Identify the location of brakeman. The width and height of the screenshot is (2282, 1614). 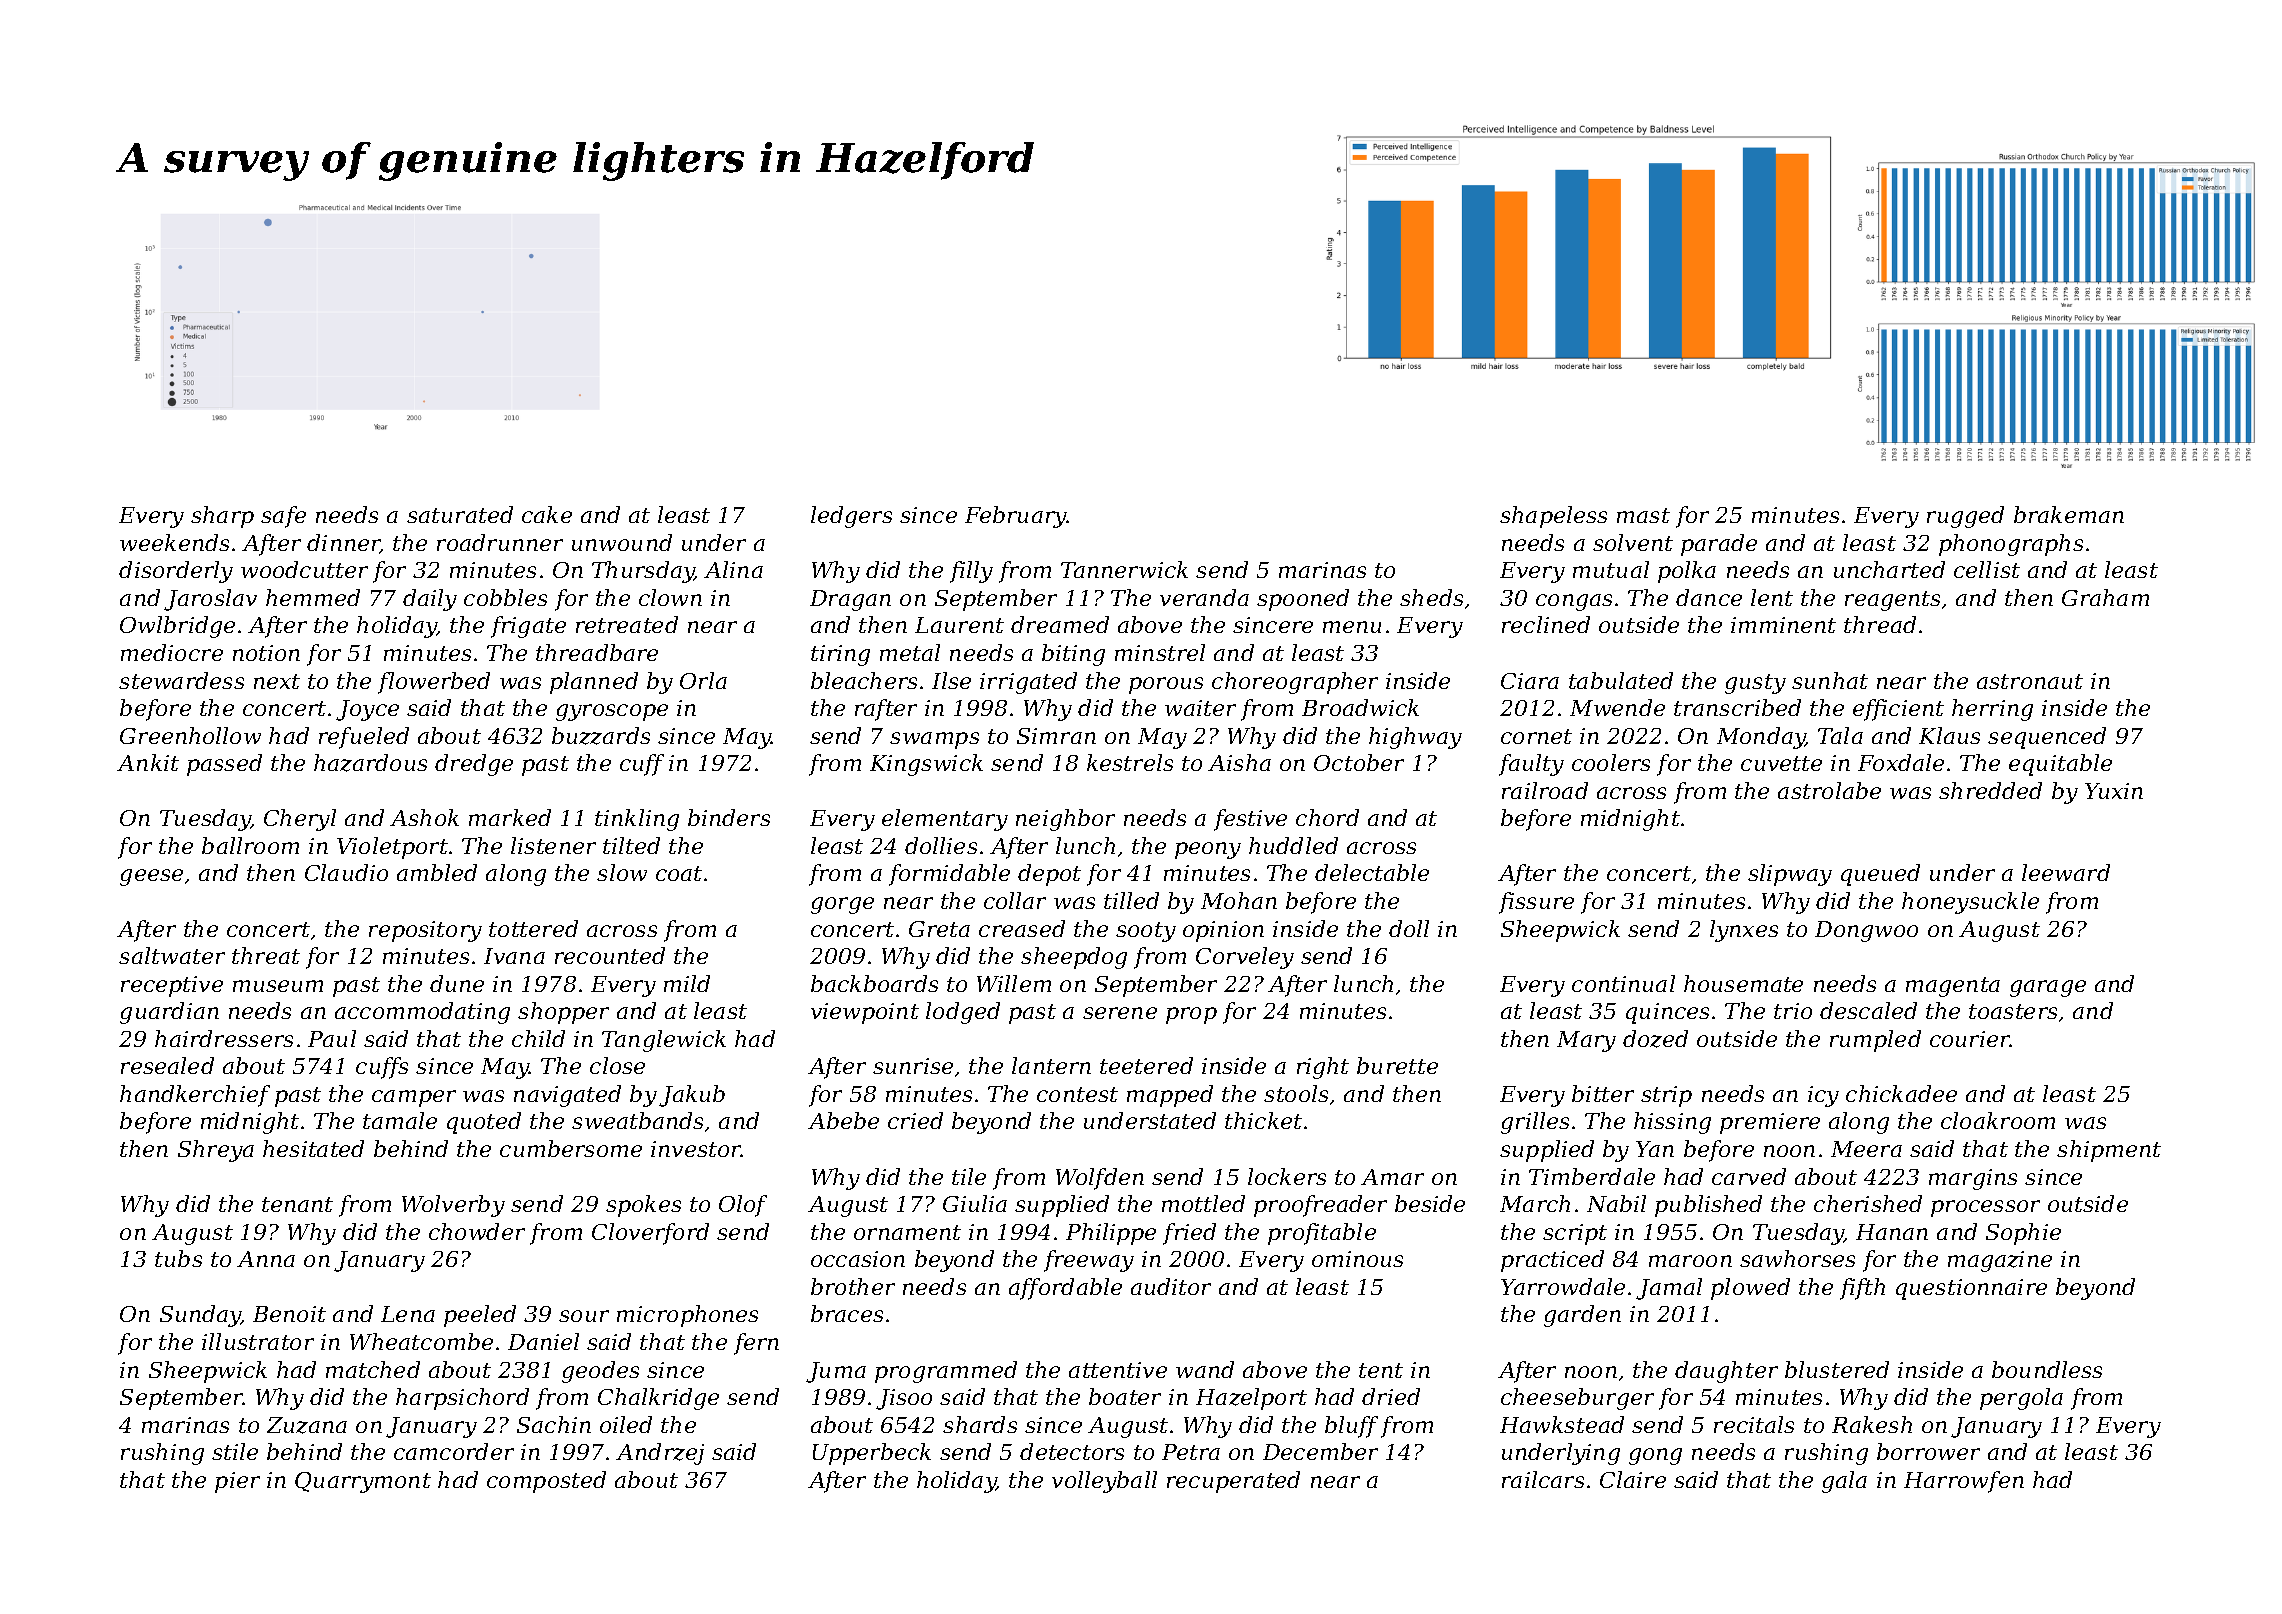
(2069, 514).
